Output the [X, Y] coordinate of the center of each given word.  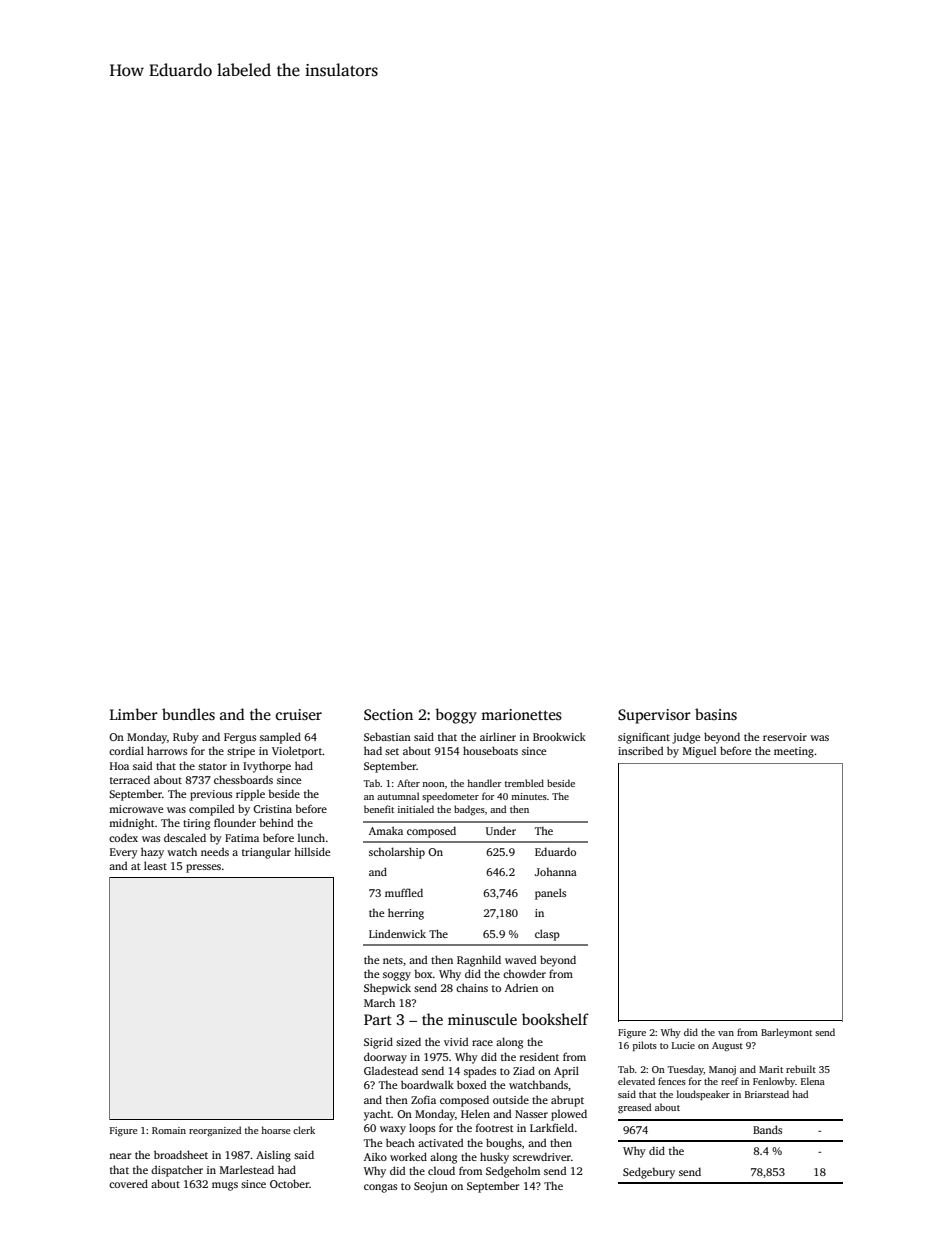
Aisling [273, 1156]
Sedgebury [649, 1173]
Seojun [431, 1187]
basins [716, 714]
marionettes [521, 714]
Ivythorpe [267, 767]
